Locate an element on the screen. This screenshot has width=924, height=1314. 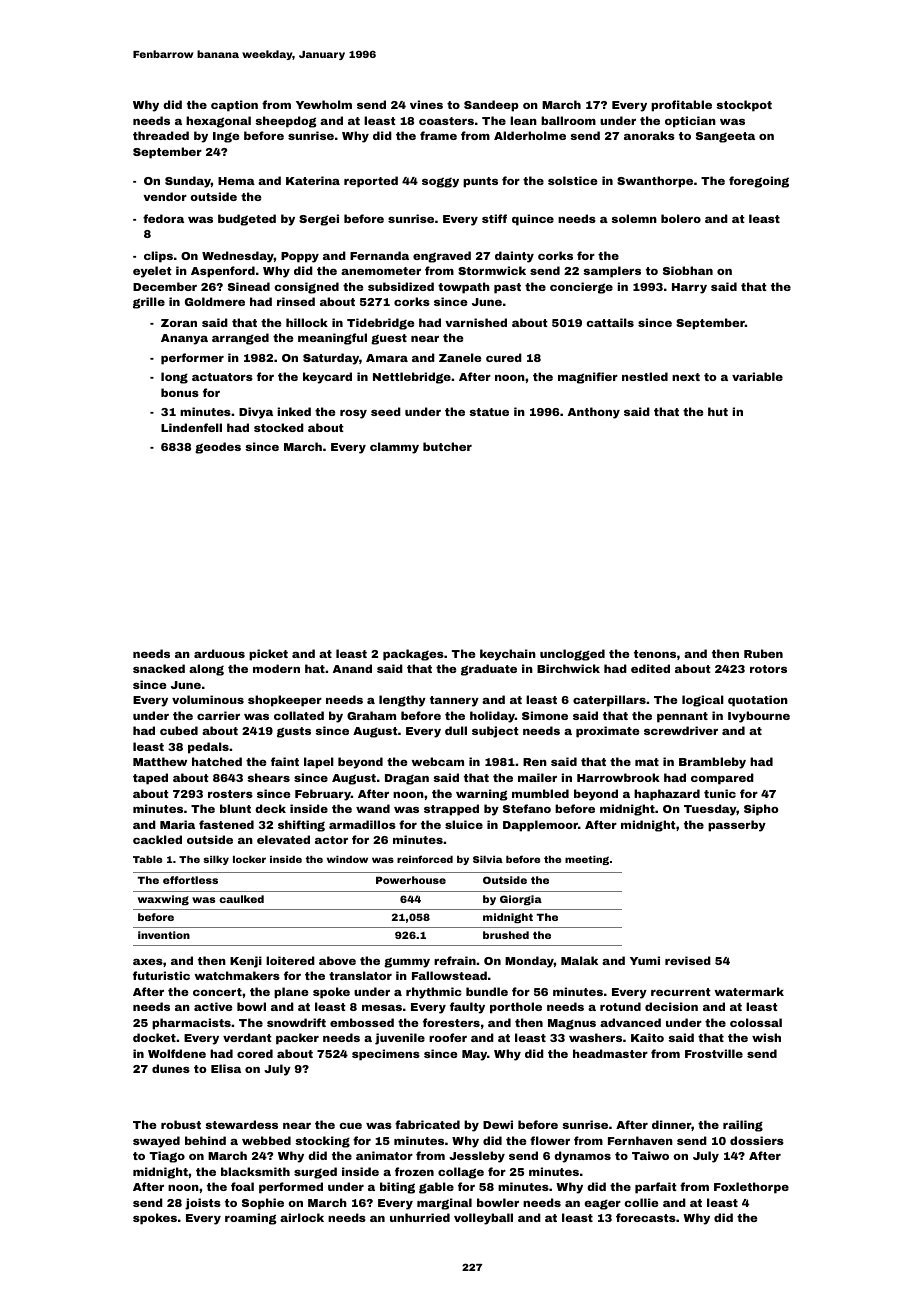
caption is located at coordinates (234, 106).
